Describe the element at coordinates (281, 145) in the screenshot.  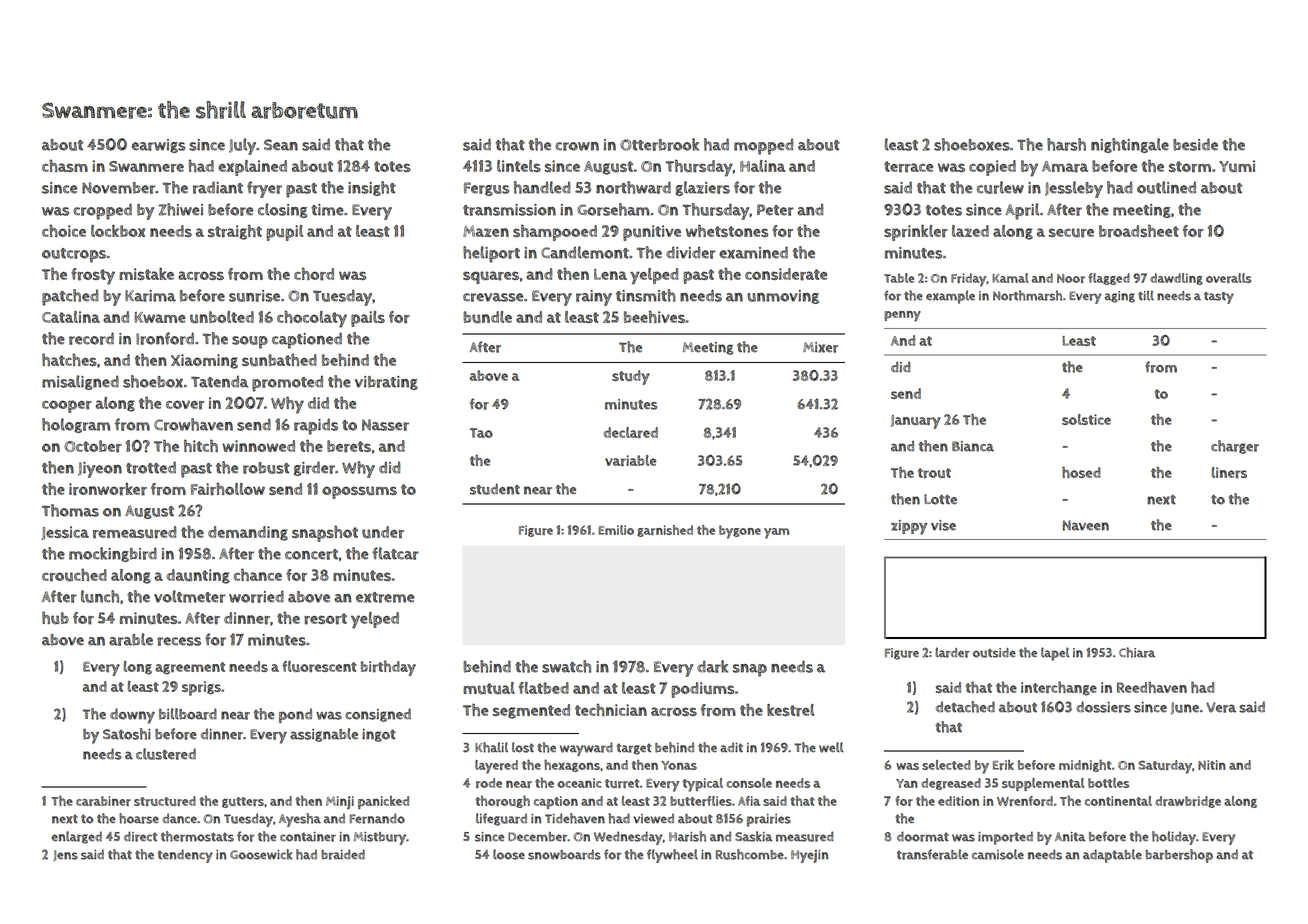
I see `Sean` at that location.
